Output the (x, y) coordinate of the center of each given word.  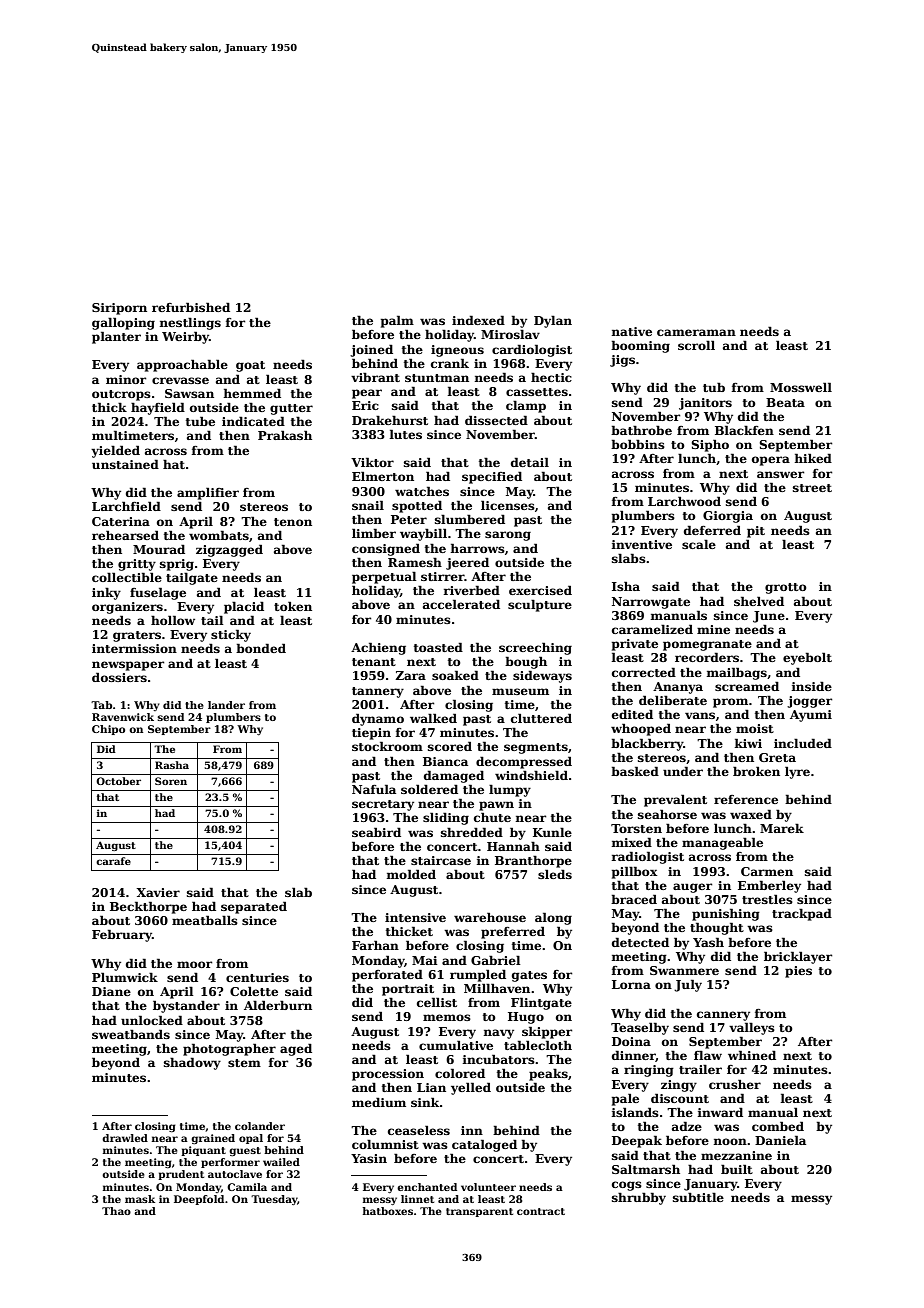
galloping (123, 323)
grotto (786, 588)
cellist (437, 1002)
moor (194, 964)
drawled (125, 1138)
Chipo (108, 730)
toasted (438, 647)
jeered (467, 563)
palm (397, 321)
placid (244, 607)
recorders (707, 657)
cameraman (696, 332)
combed (778, 1126)
